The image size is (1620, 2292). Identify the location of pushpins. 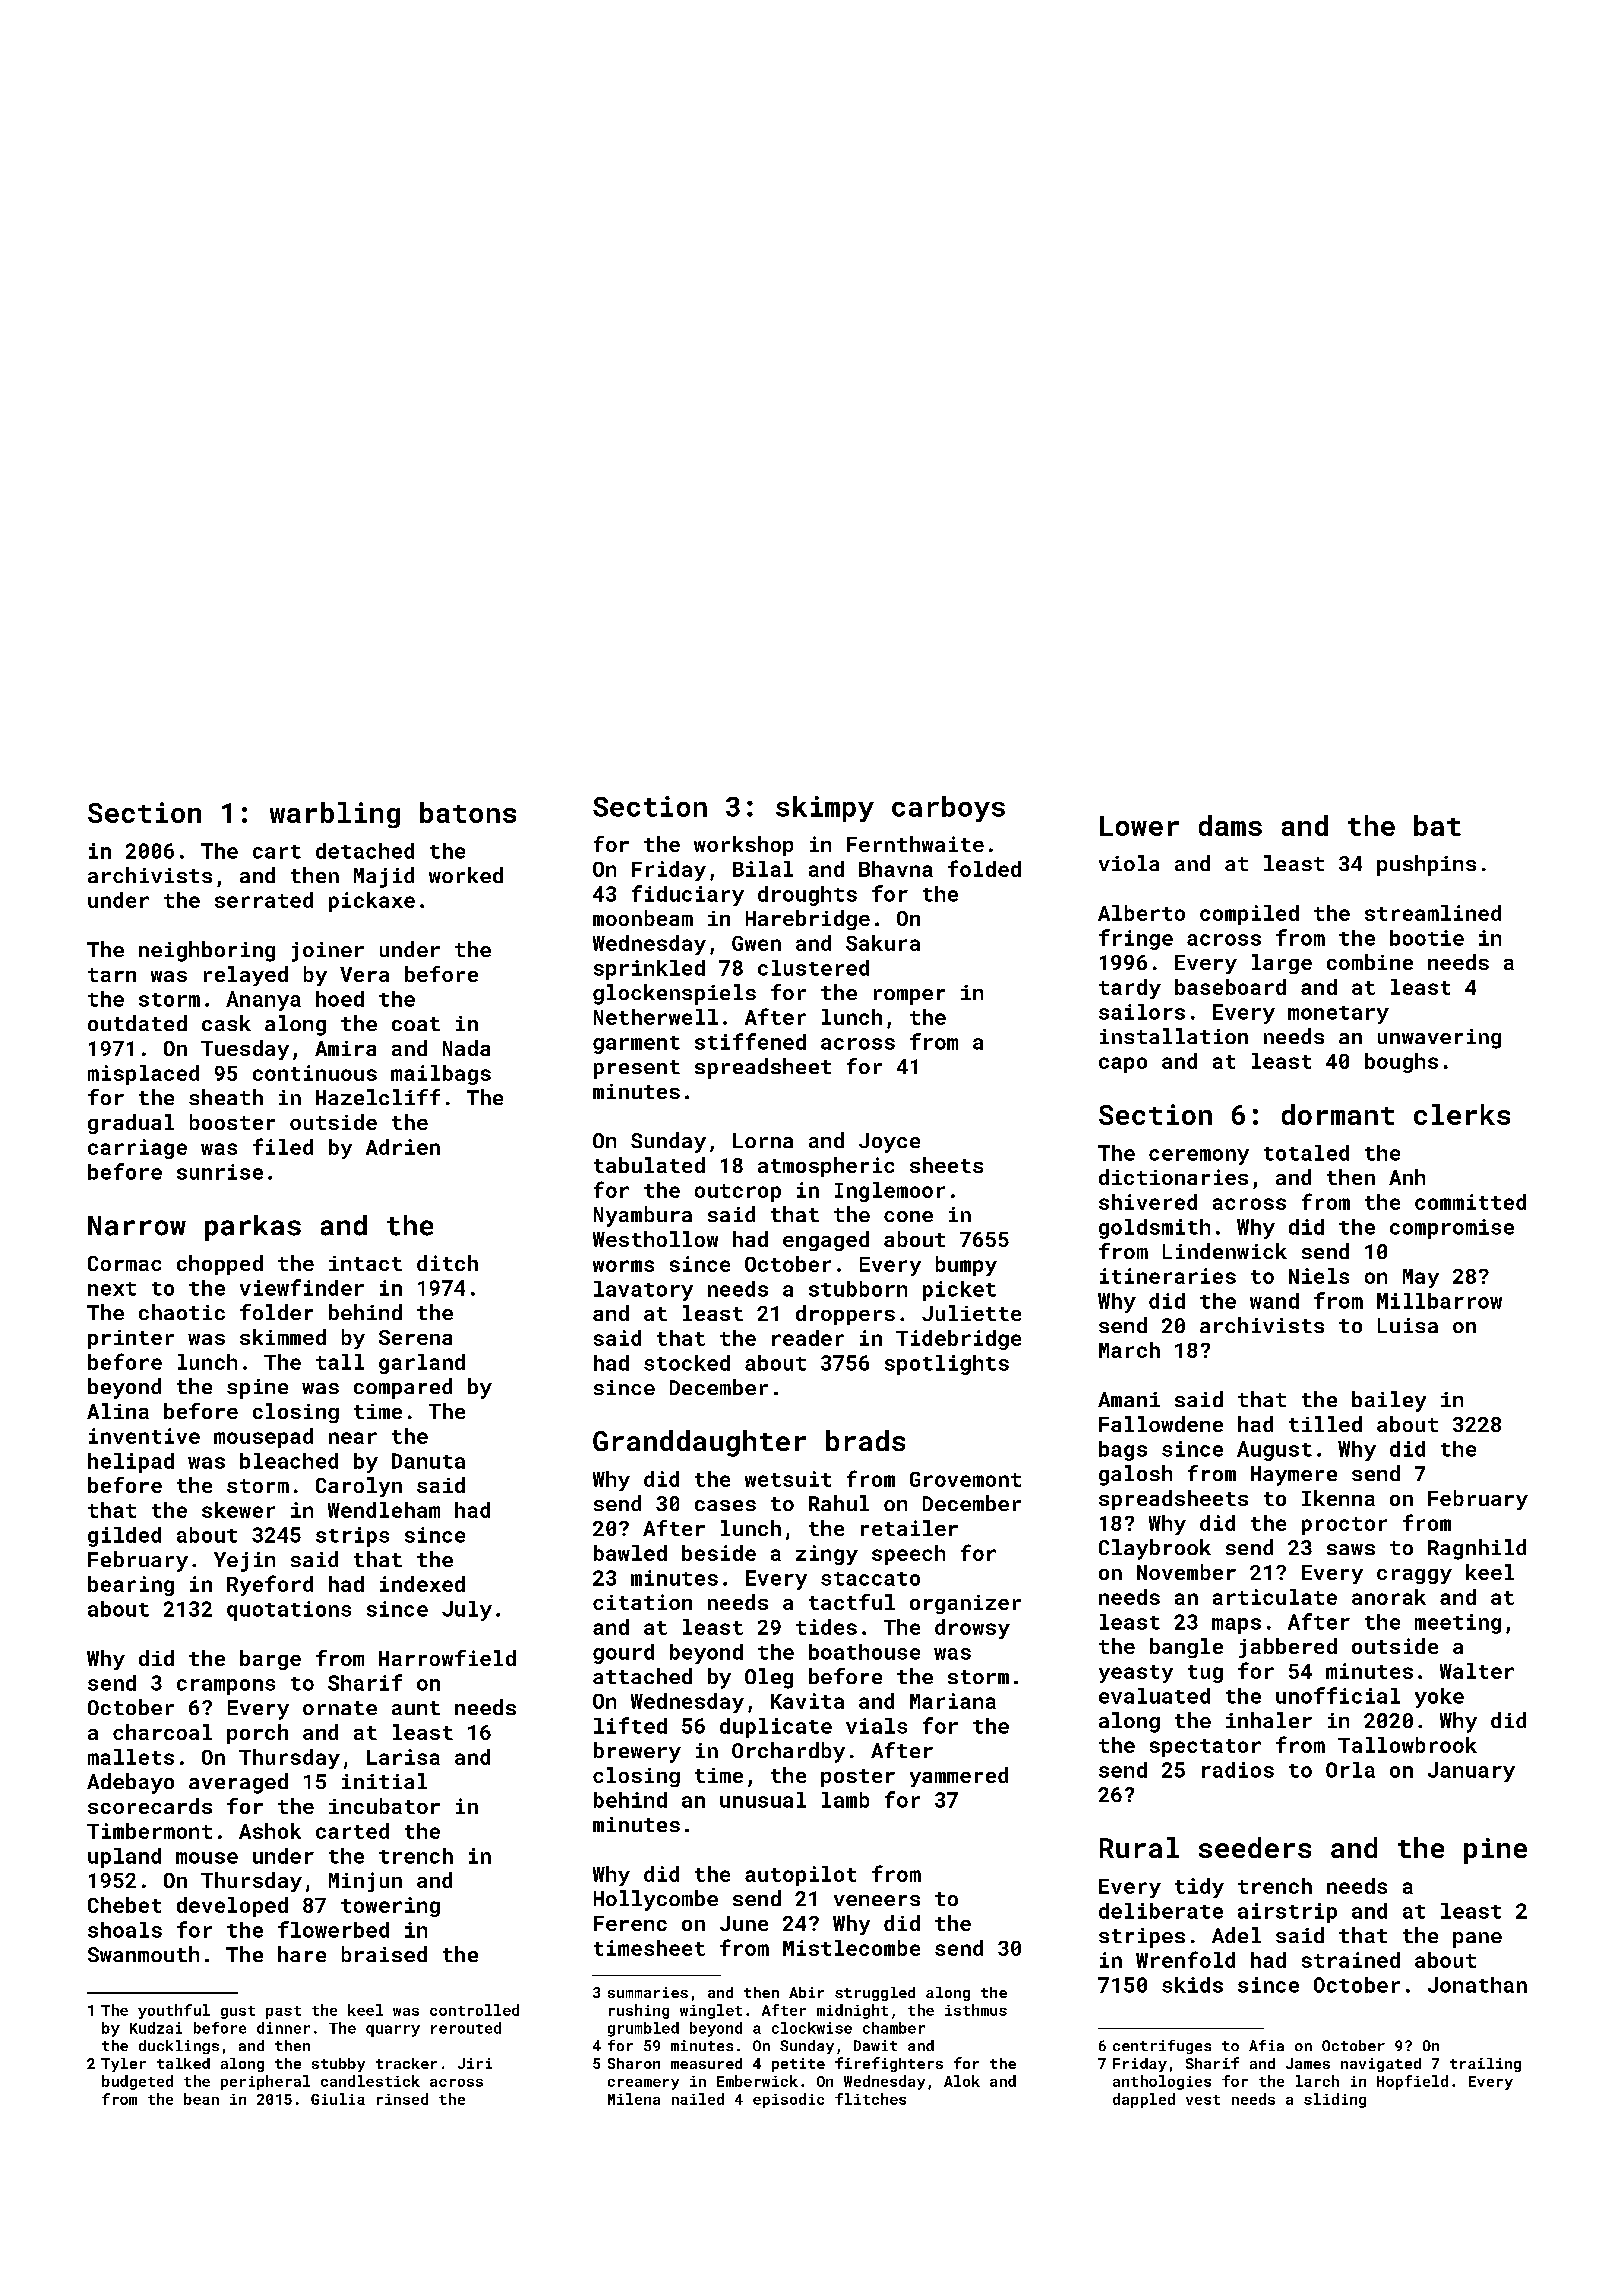
(1426, 865).
